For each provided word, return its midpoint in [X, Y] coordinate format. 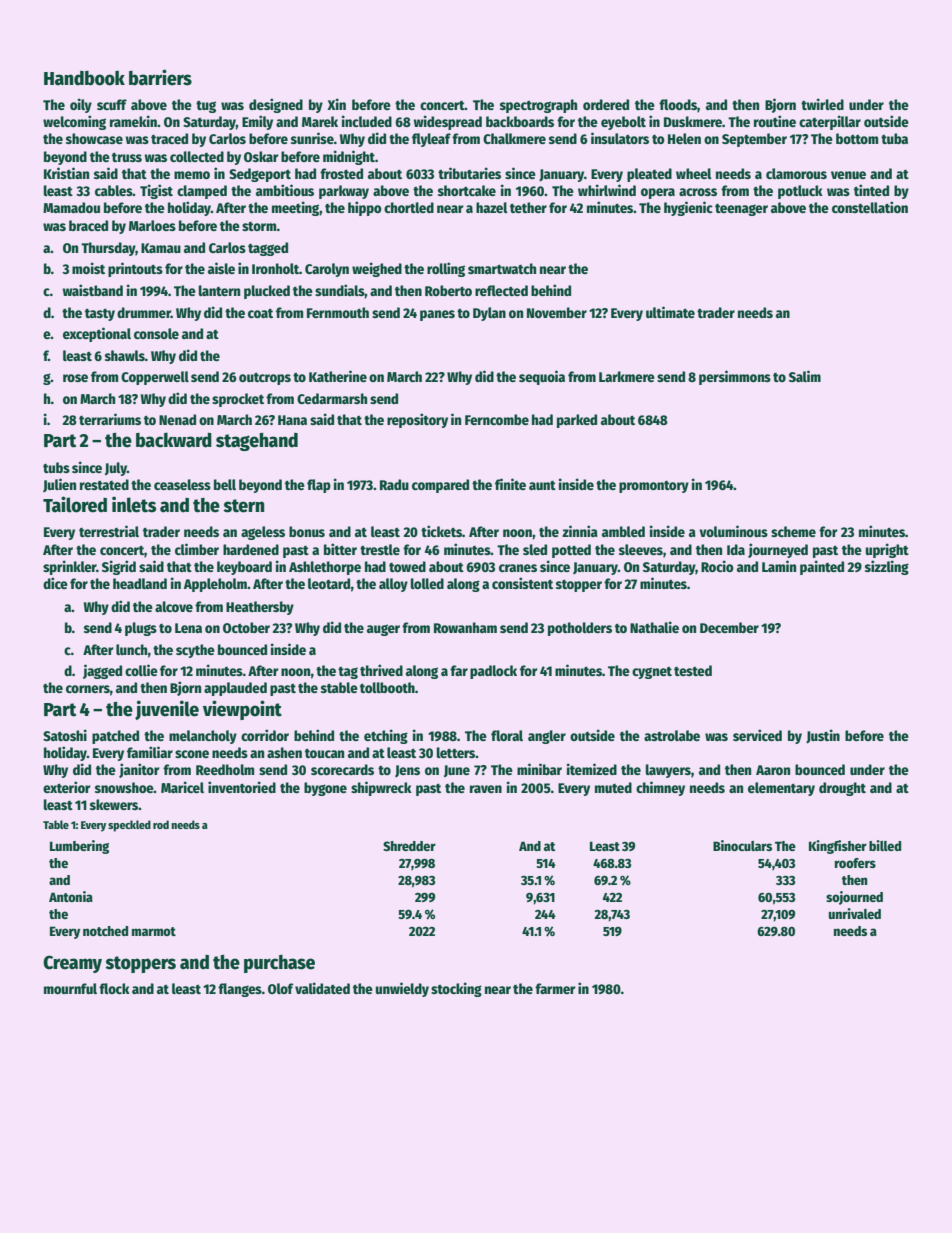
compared [440, 486]
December [729, 627]
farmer [555, 988]
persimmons [735, 377]
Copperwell [155, 378]
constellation [870, 207]
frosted [341, 173]
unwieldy [402, 989]
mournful [70, 988]
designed [276, 105]
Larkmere [627, 376]
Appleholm [215, 585]
